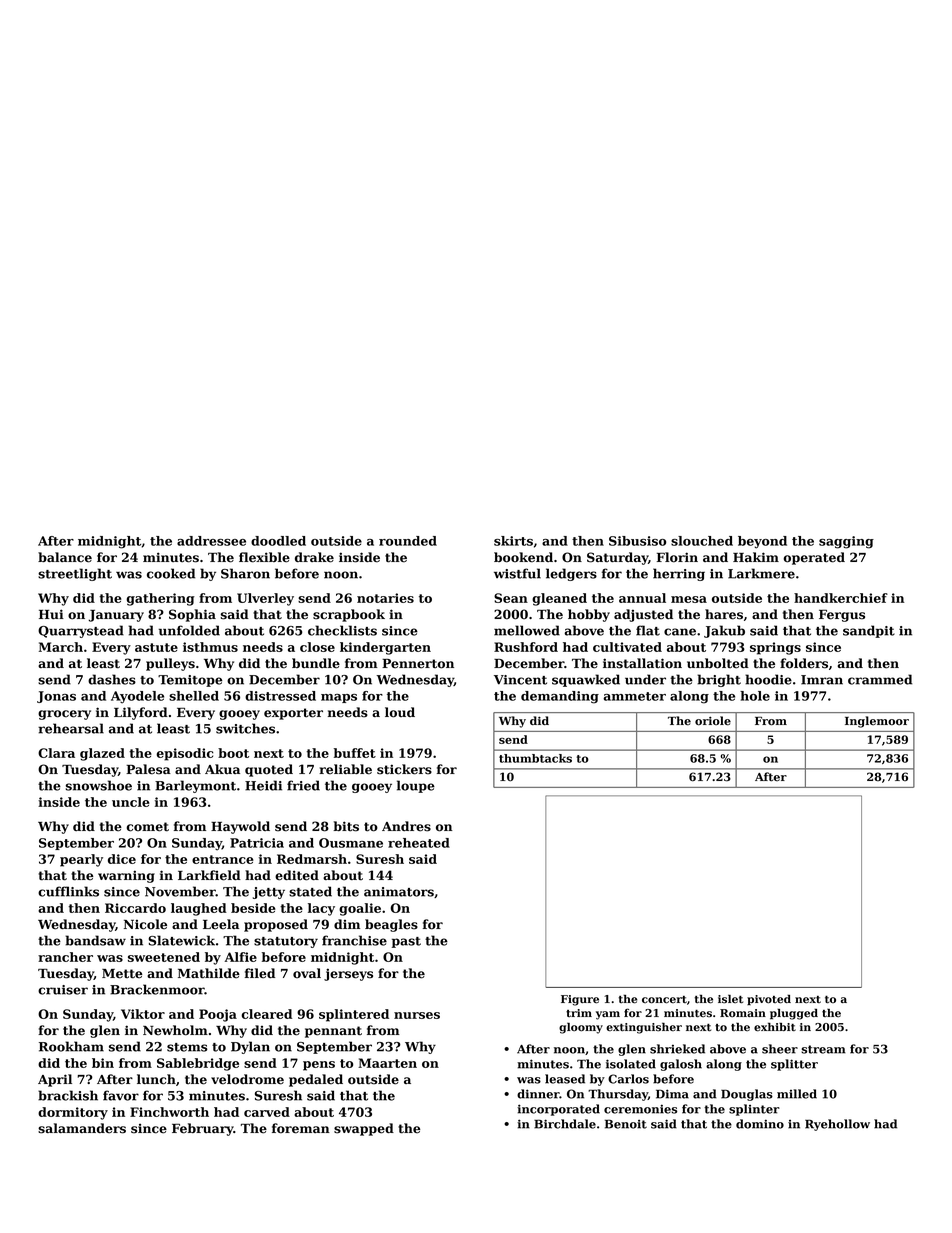 The image size is (952, 1233). Describe the element at coordinates (199, 909) in the screenshot. I see `laughed` at that location.
